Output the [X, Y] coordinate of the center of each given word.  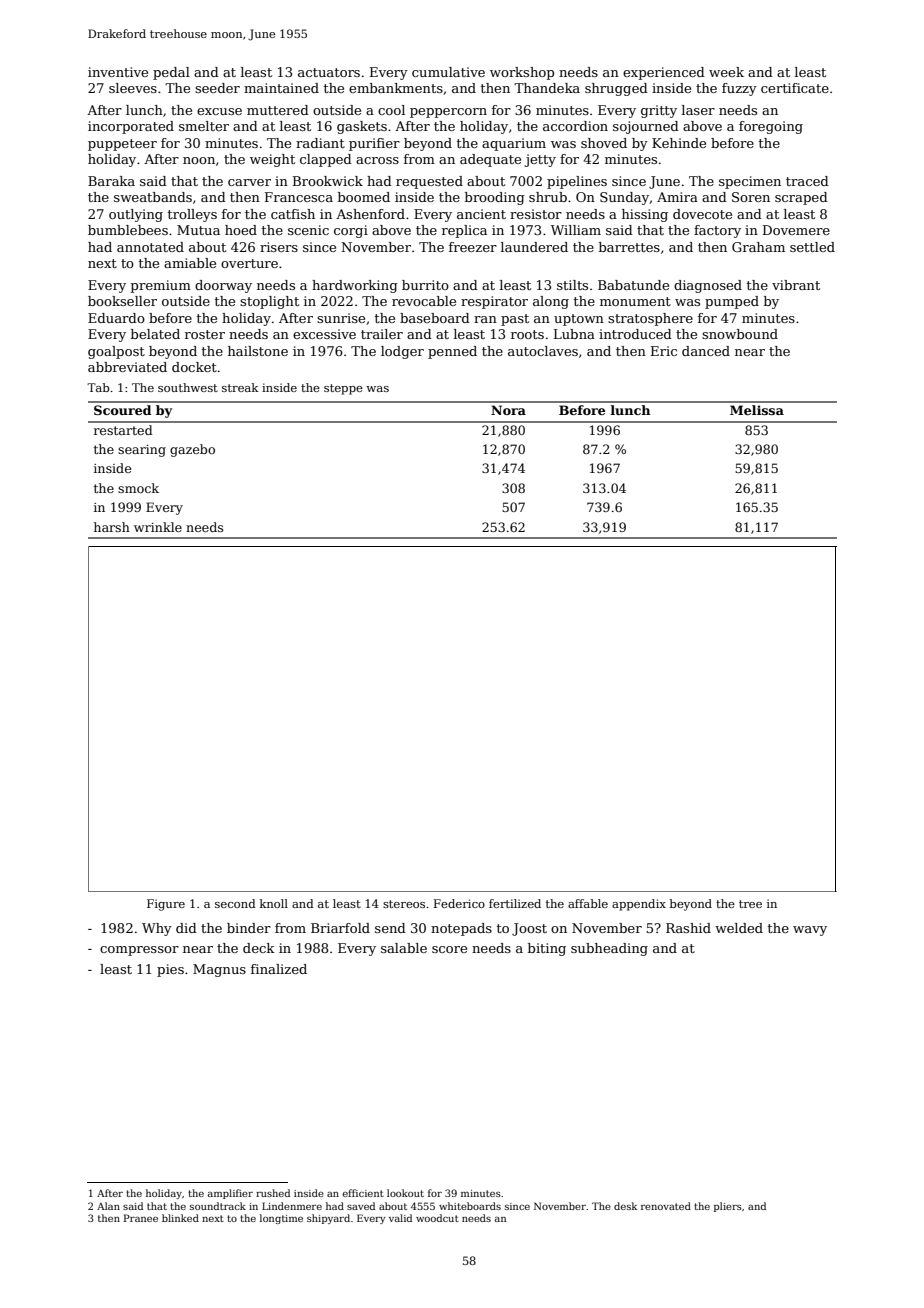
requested [429, 182]
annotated [150, 247]
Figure [166, 905]
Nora [508, 410]
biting [547, 949]
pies [170, 970]
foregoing [771, 127]
